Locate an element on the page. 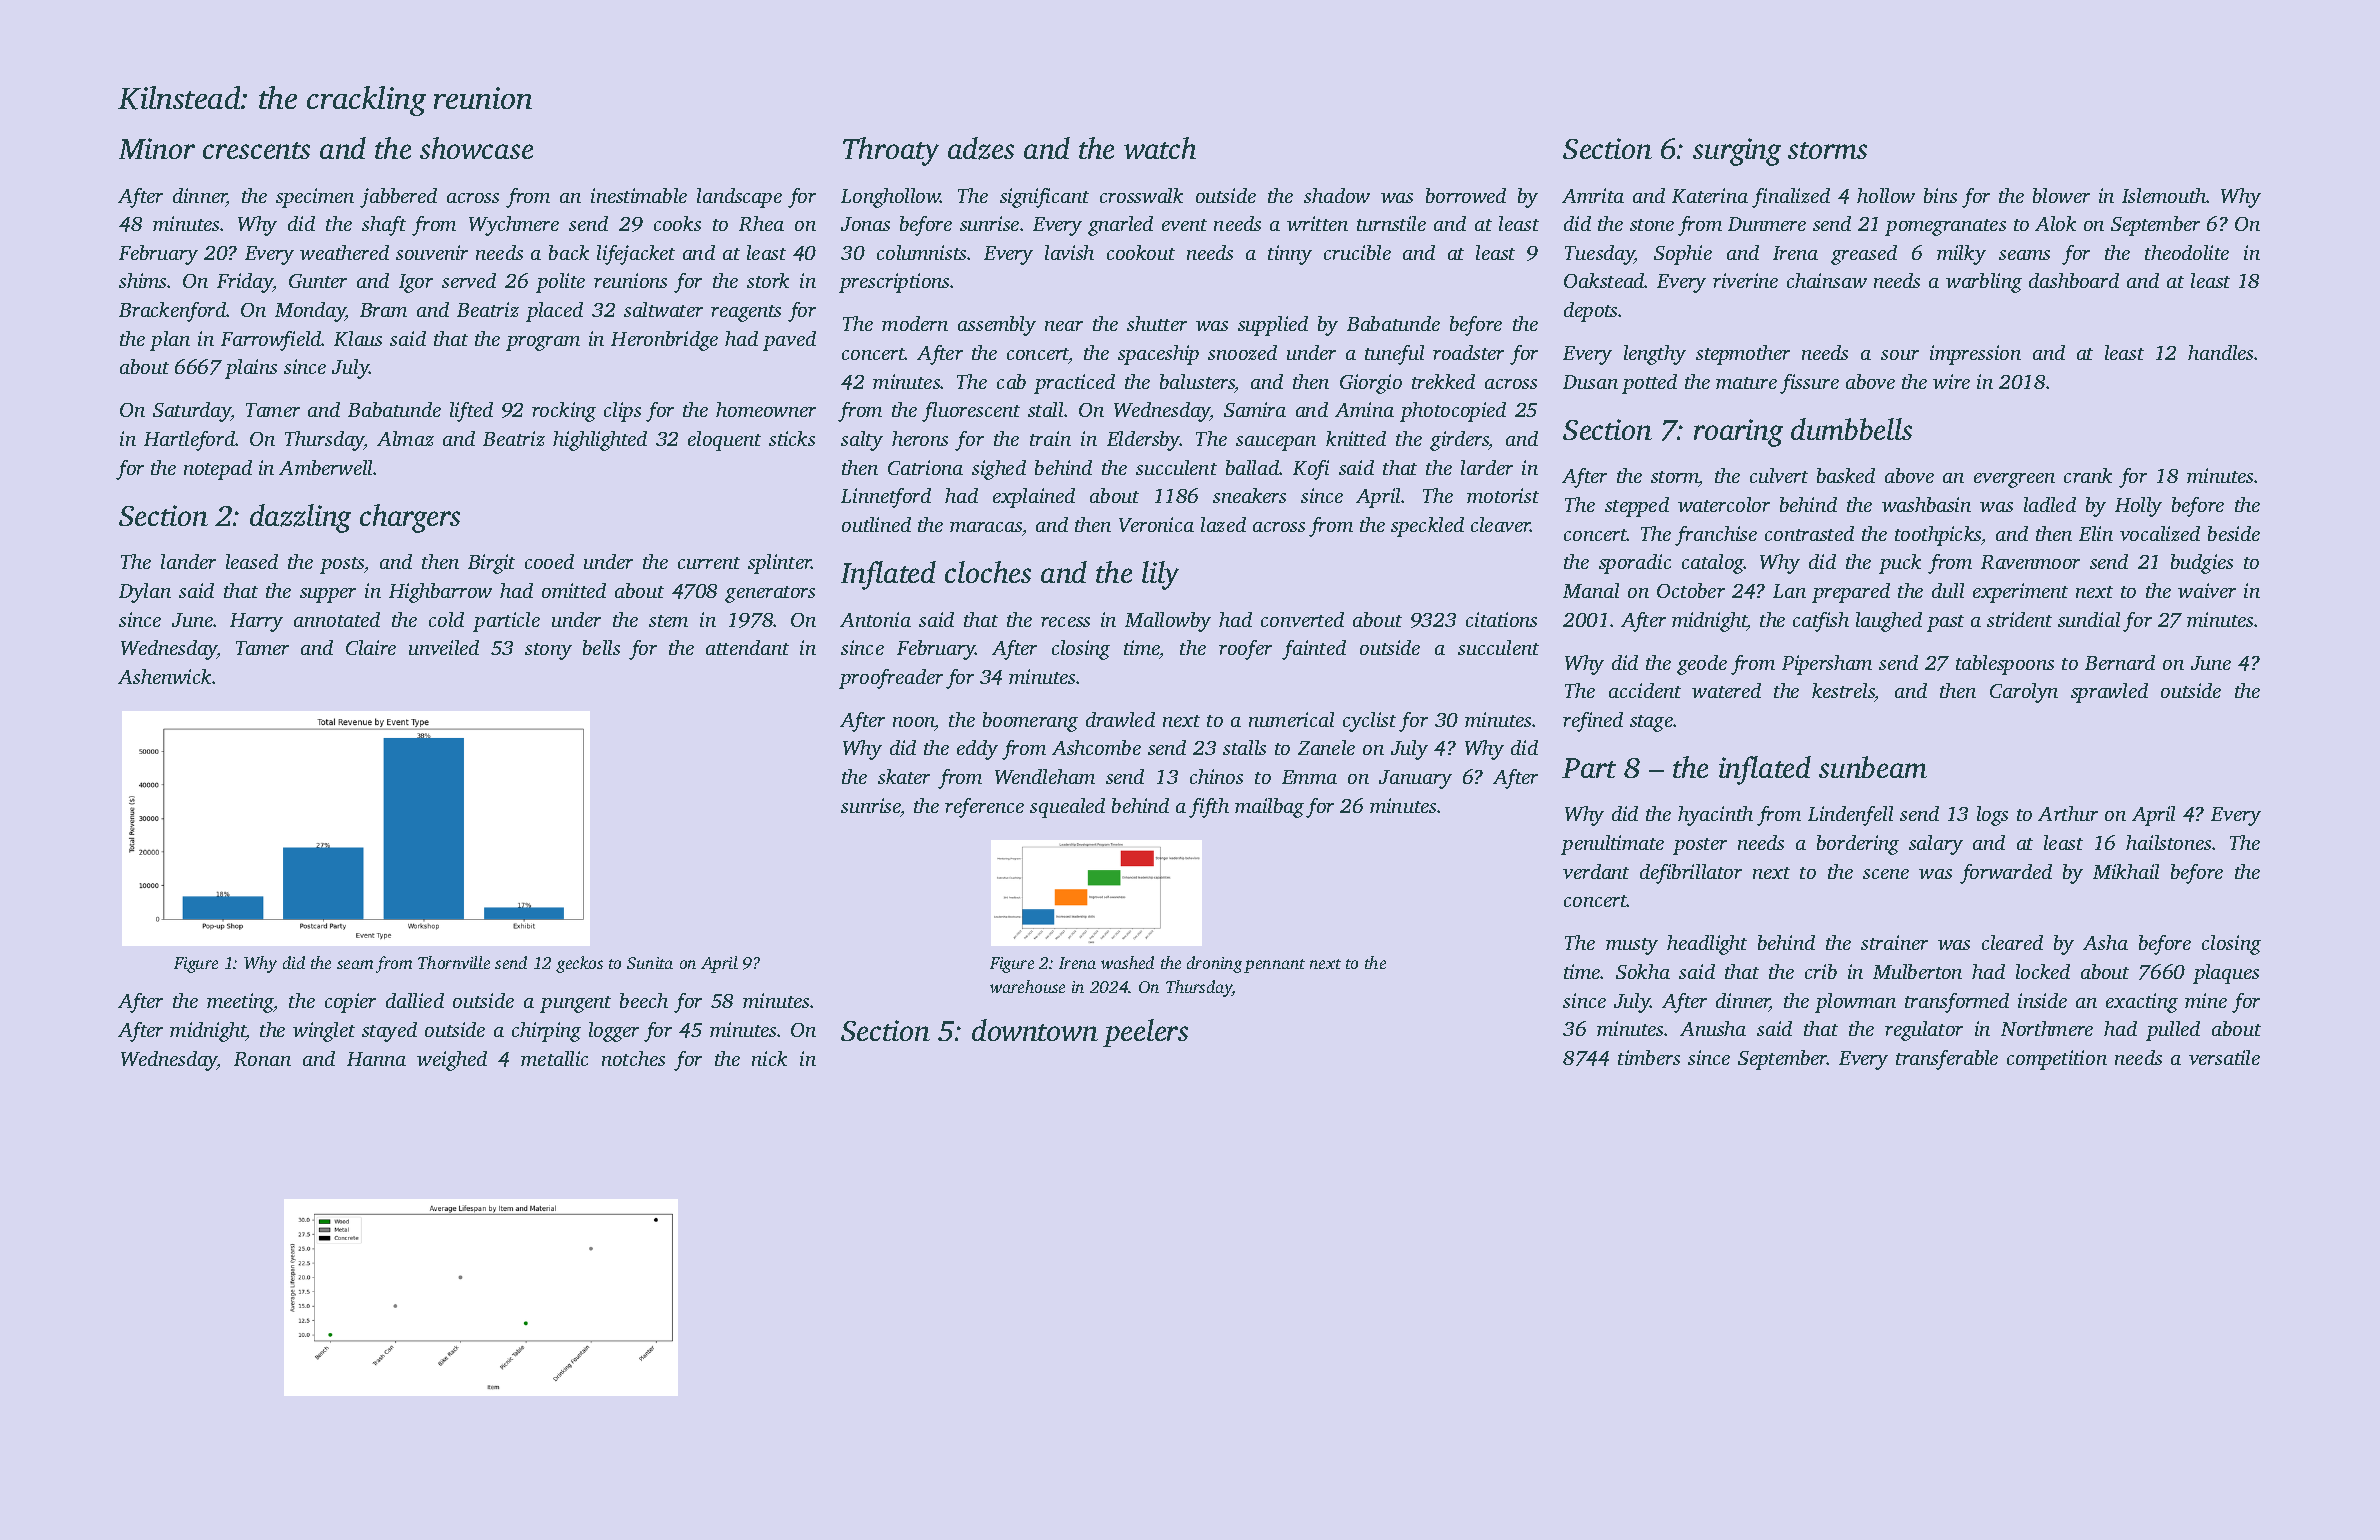 Image resolution: width=2380 pixels, height=1540 pixels. Thornville is located at coordinates (454, 962).
